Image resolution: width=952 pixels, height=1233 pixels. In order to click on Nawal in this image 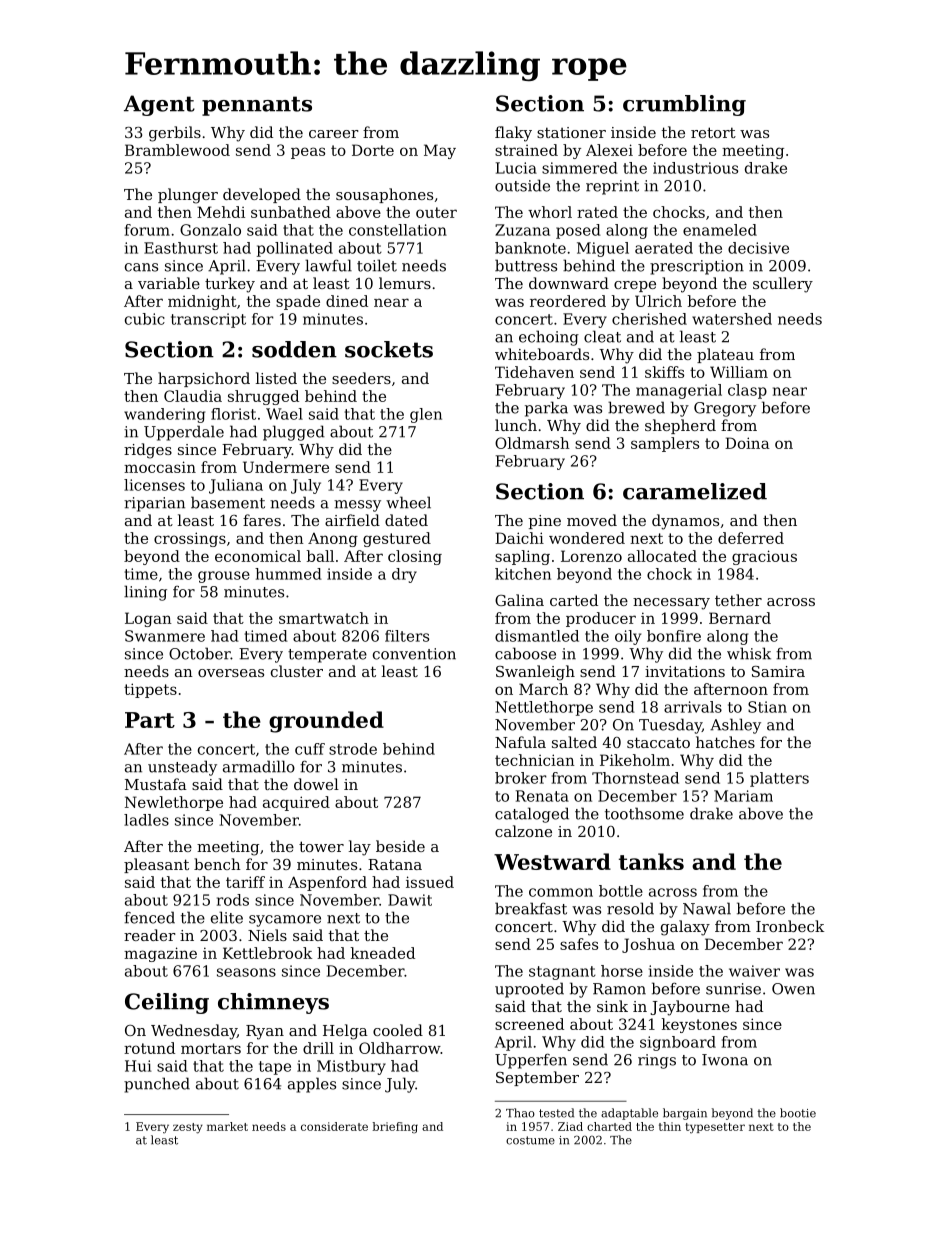, I will do `click(707, 908)`.
